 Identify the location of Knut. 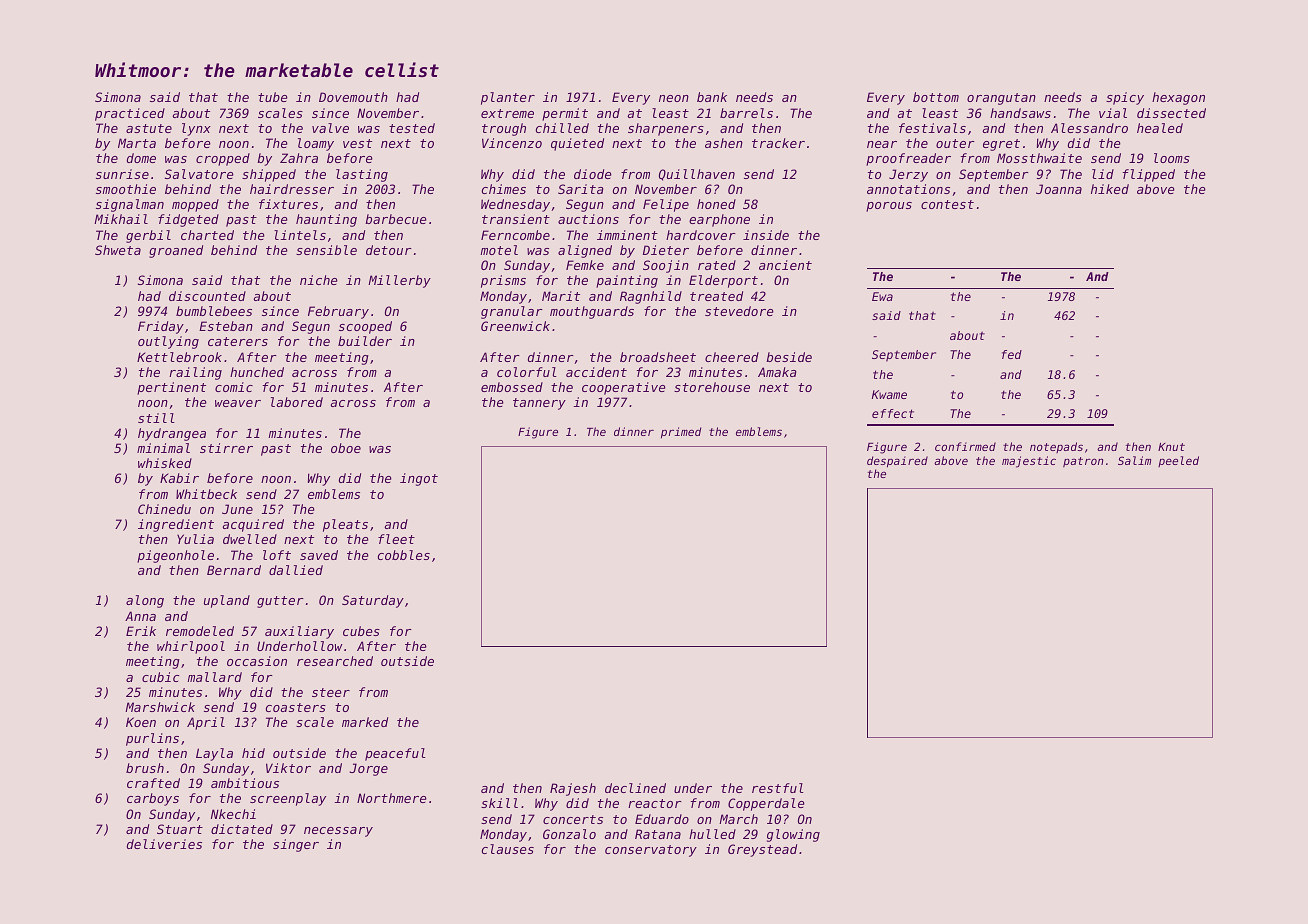
(1171, 447).
